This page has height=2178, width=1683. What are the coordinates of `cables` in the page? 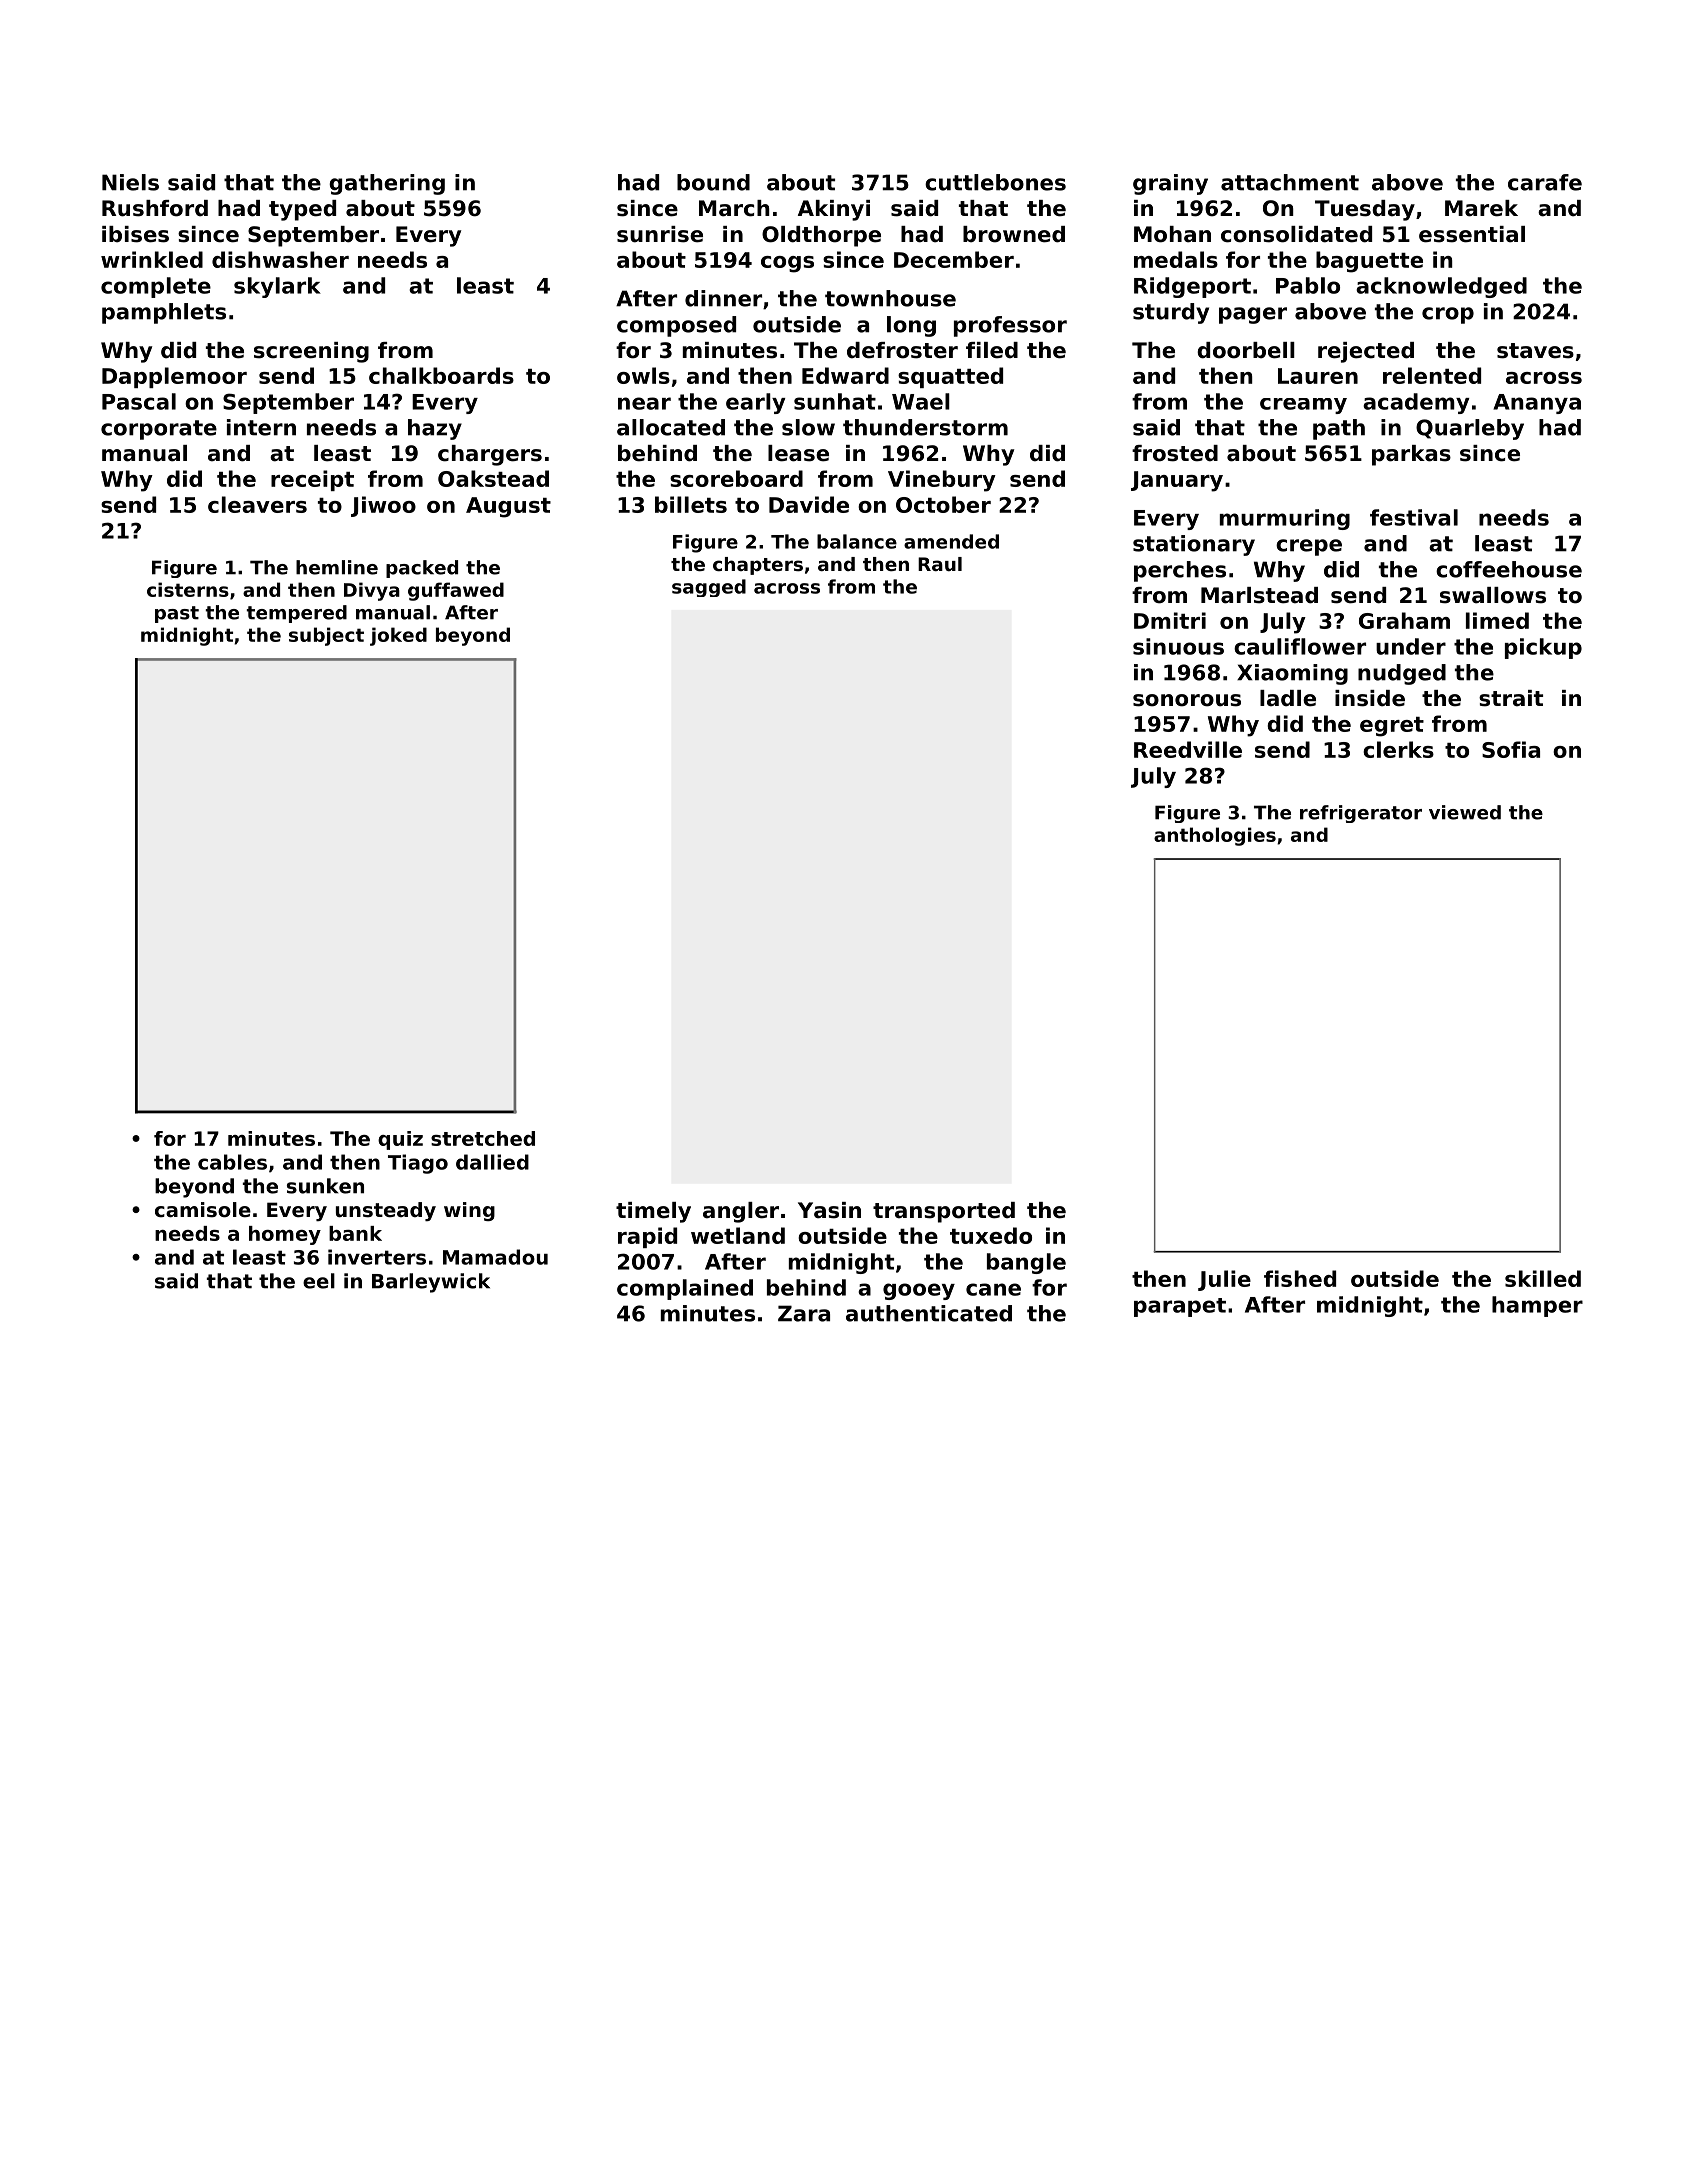 It's located at (232, 1162).
